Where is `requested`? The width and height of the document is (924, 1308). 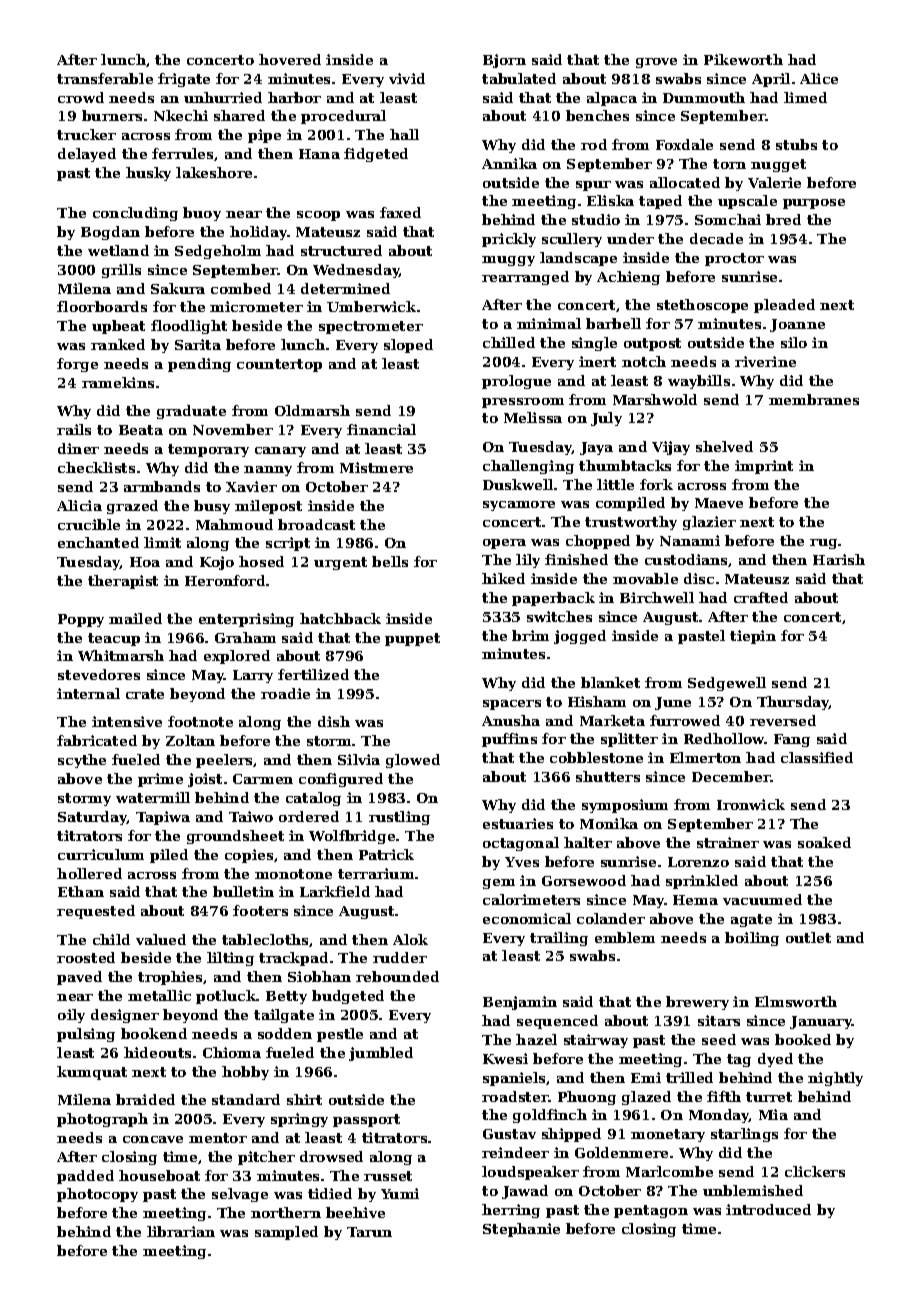
requested is located at coordinates (96, 912).
